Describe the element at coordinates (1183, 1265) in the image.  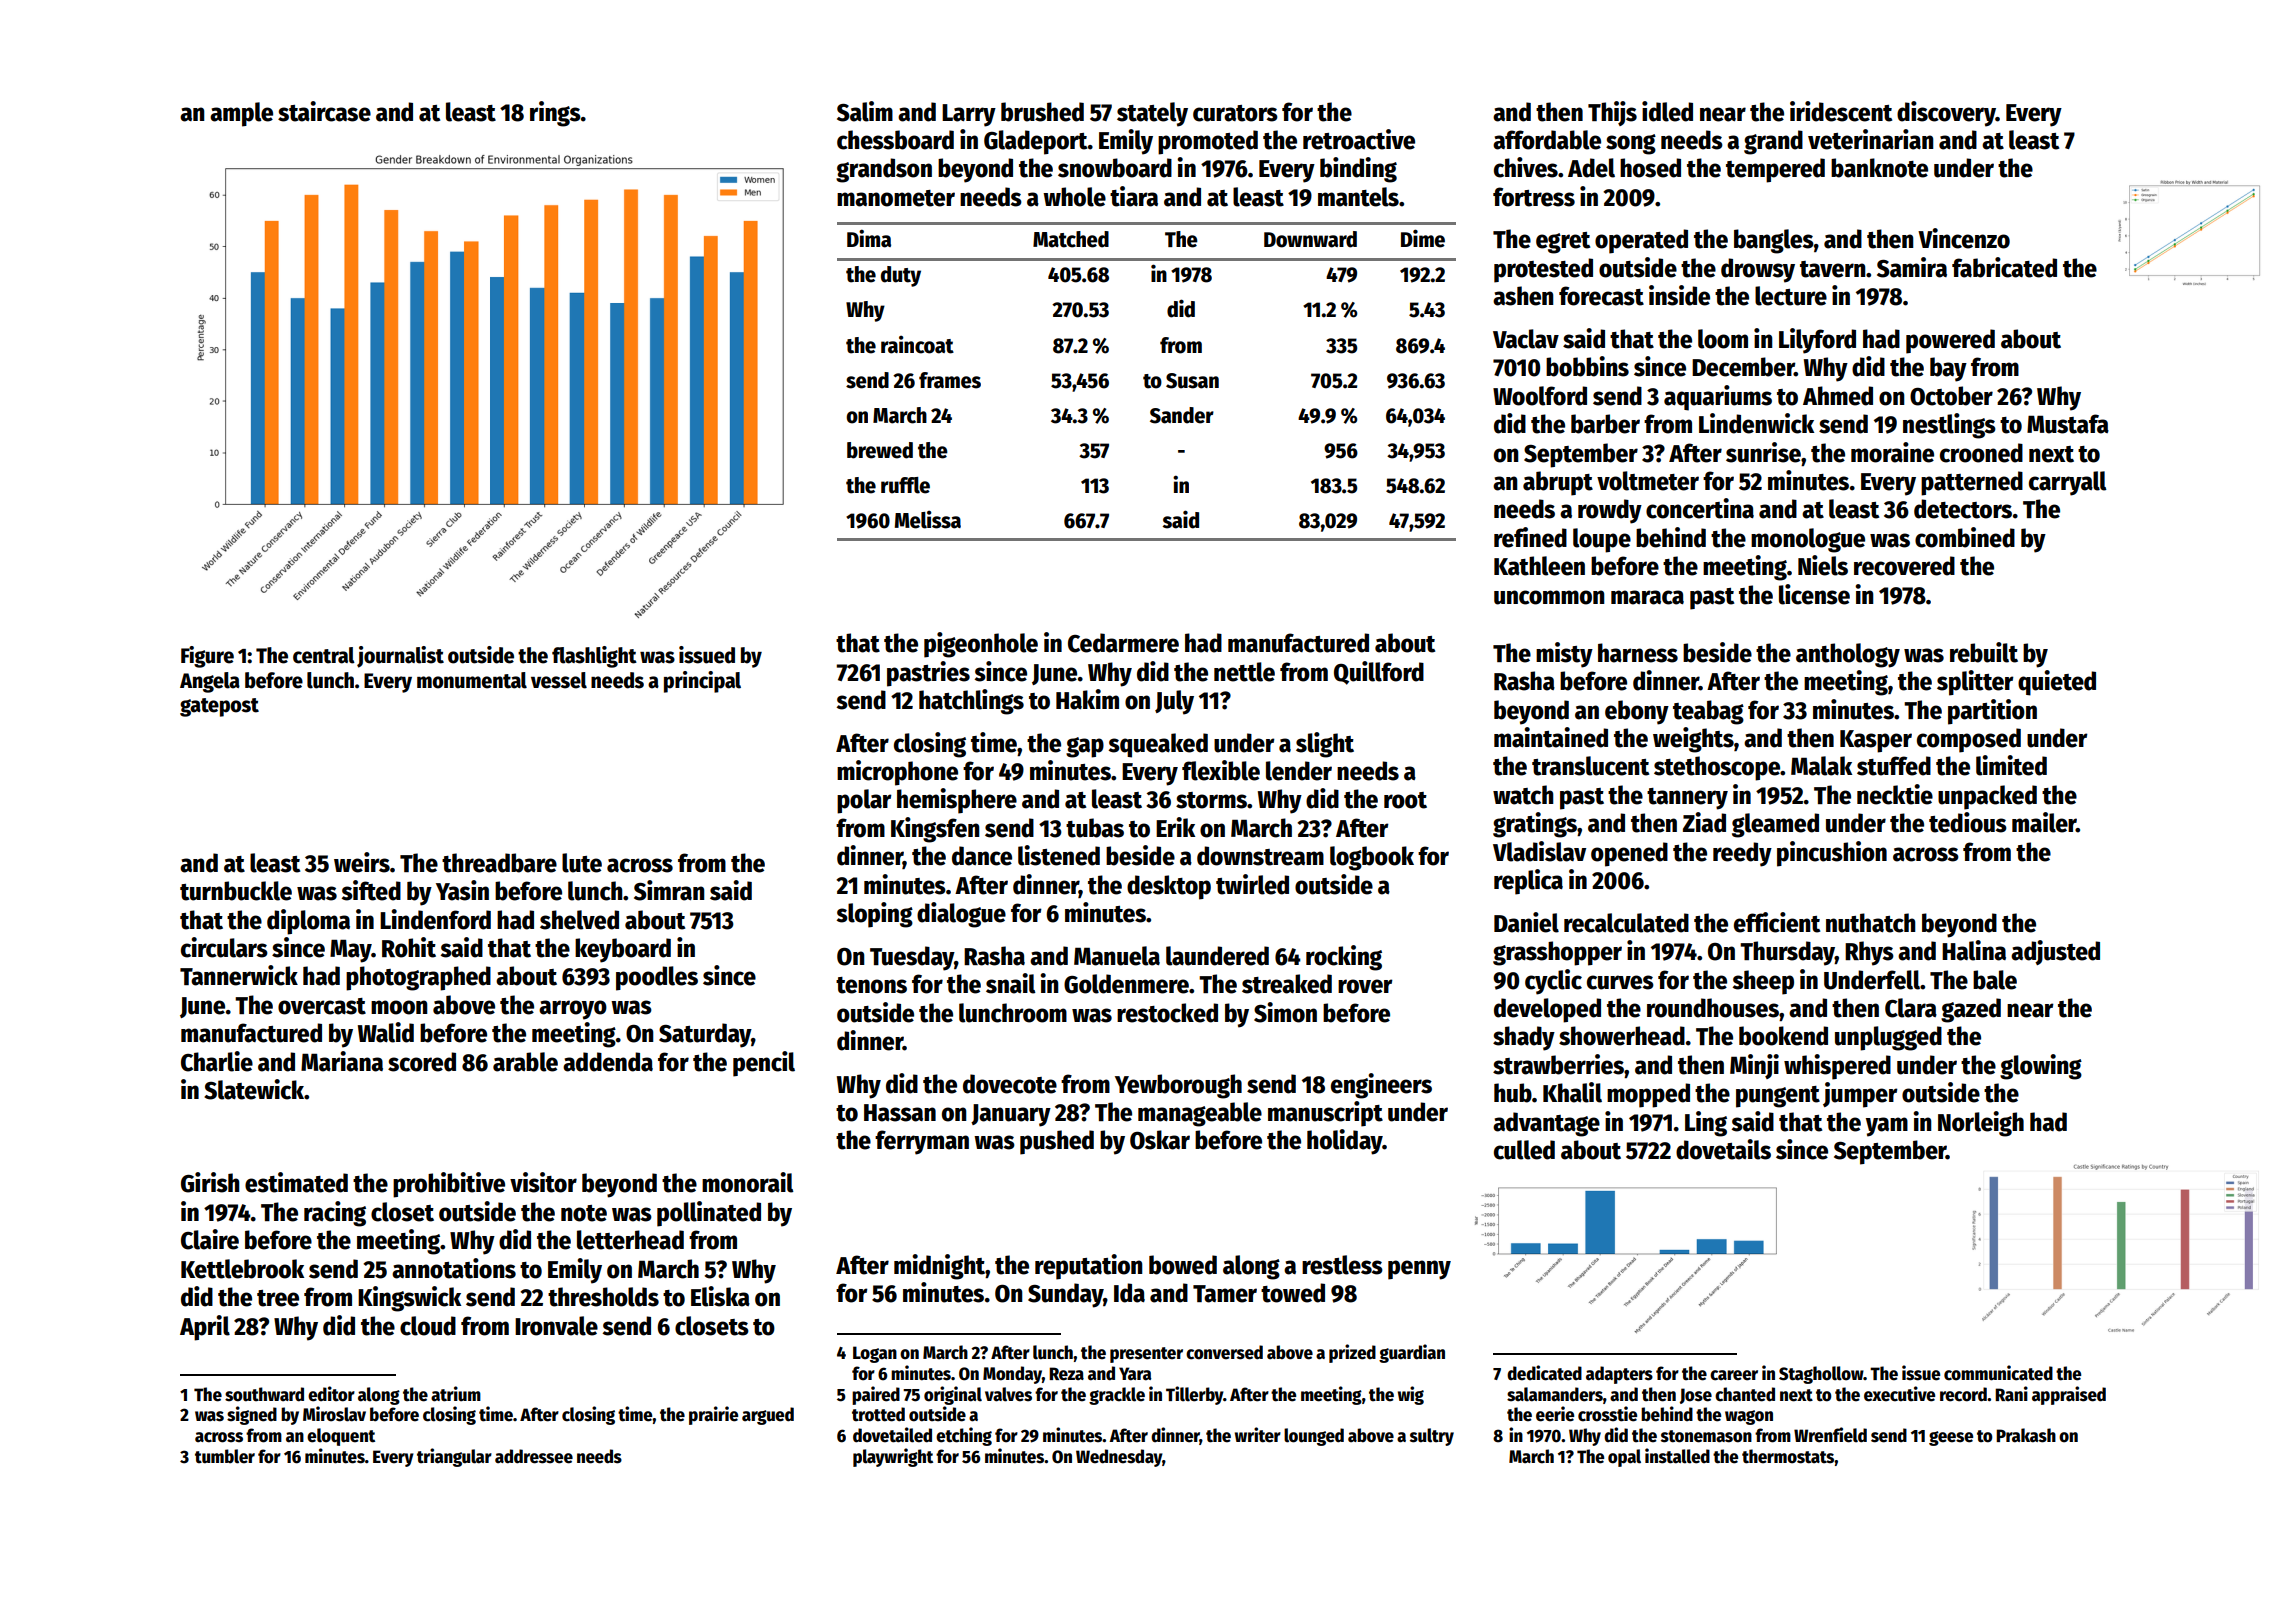
I see `bowed` at that location.
